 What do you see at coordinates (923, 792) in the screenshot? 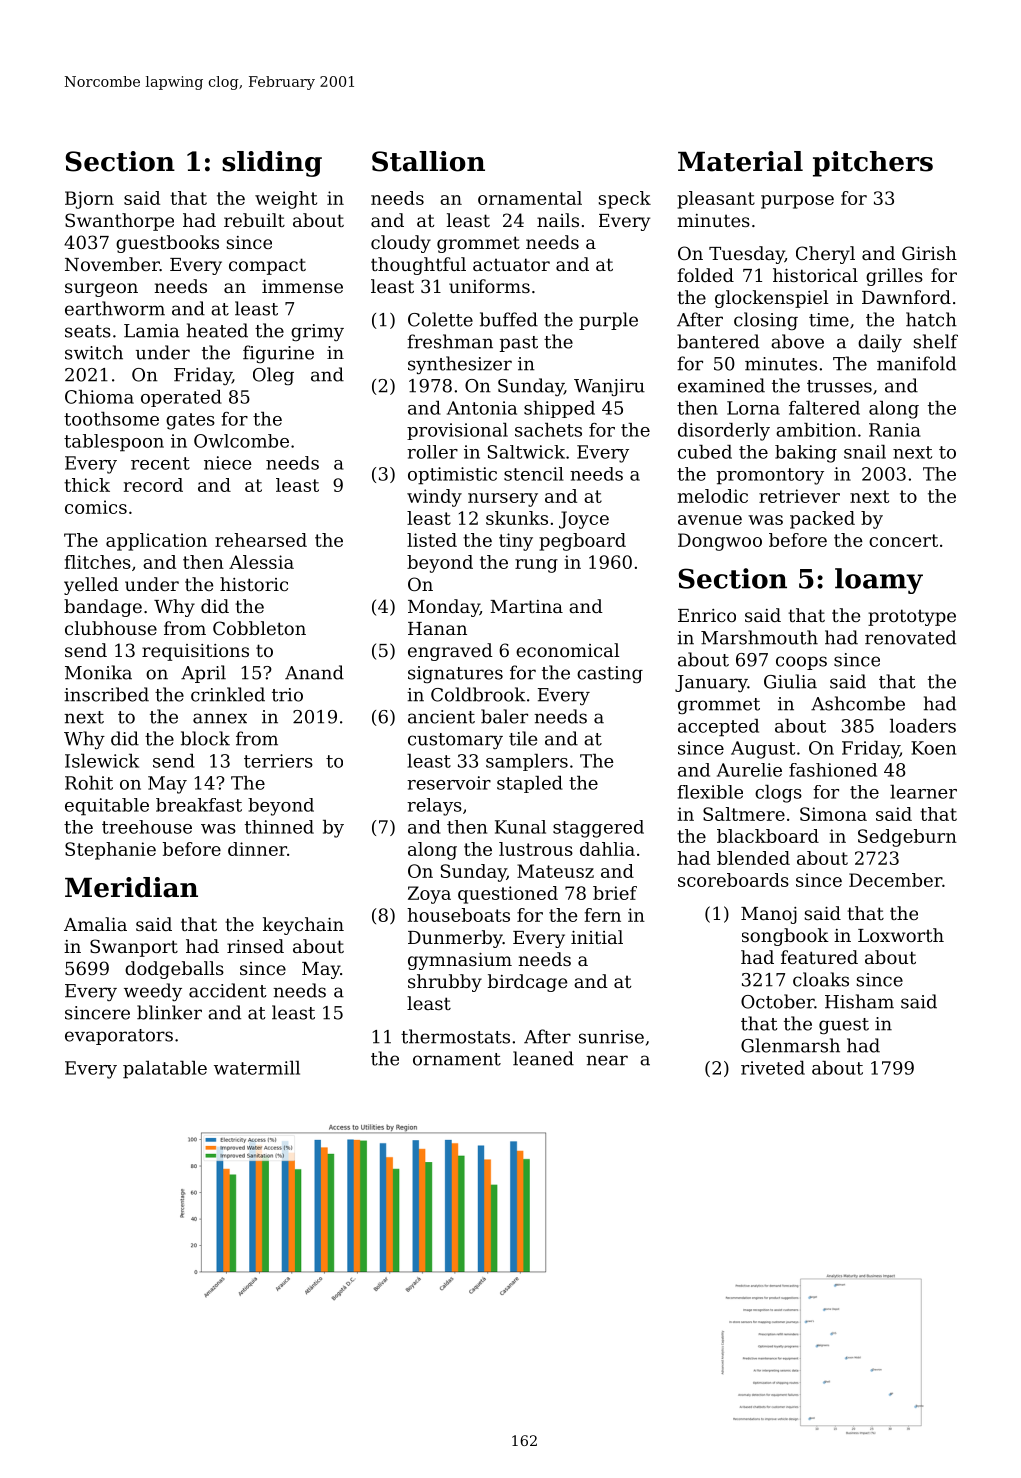
I see `learner` at bounding box center [923, 792].
